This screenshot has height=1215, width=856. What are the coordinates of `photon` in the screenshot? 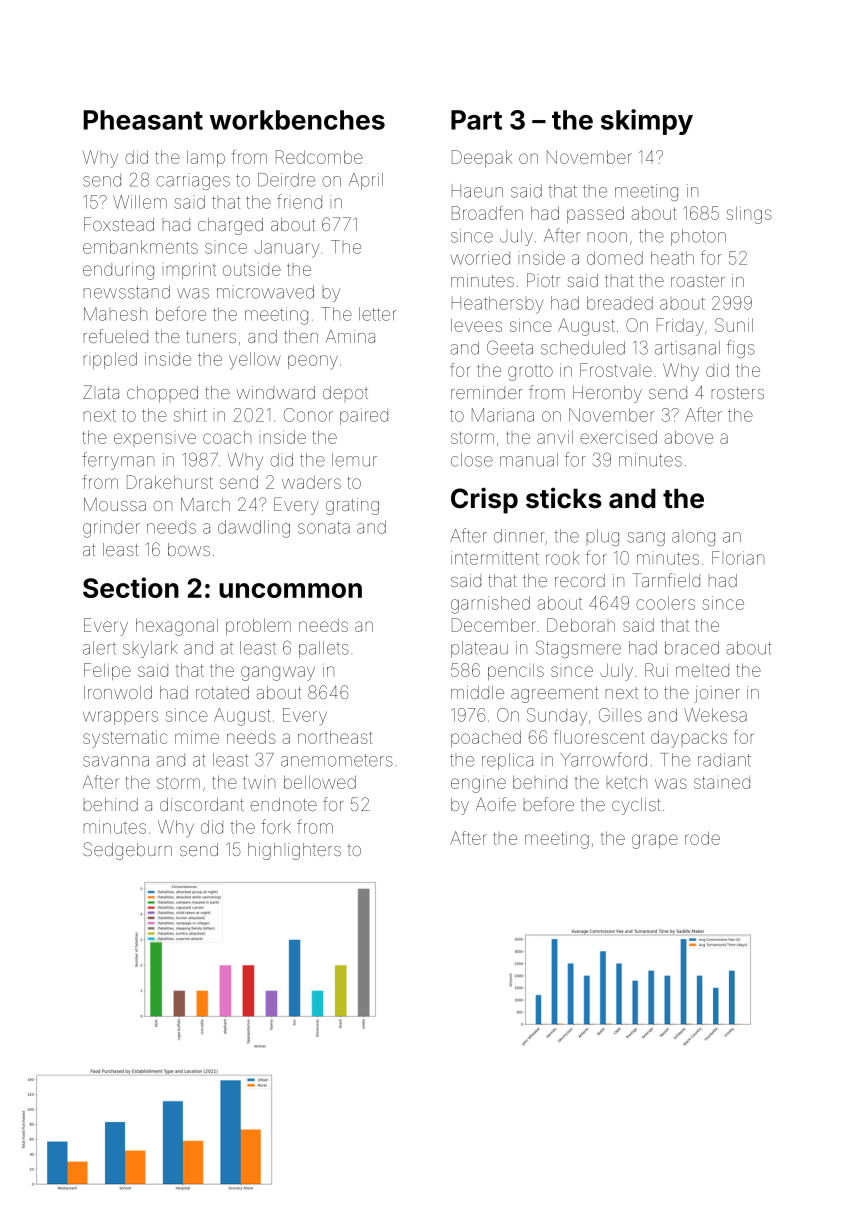 It's located at (698, 237).
